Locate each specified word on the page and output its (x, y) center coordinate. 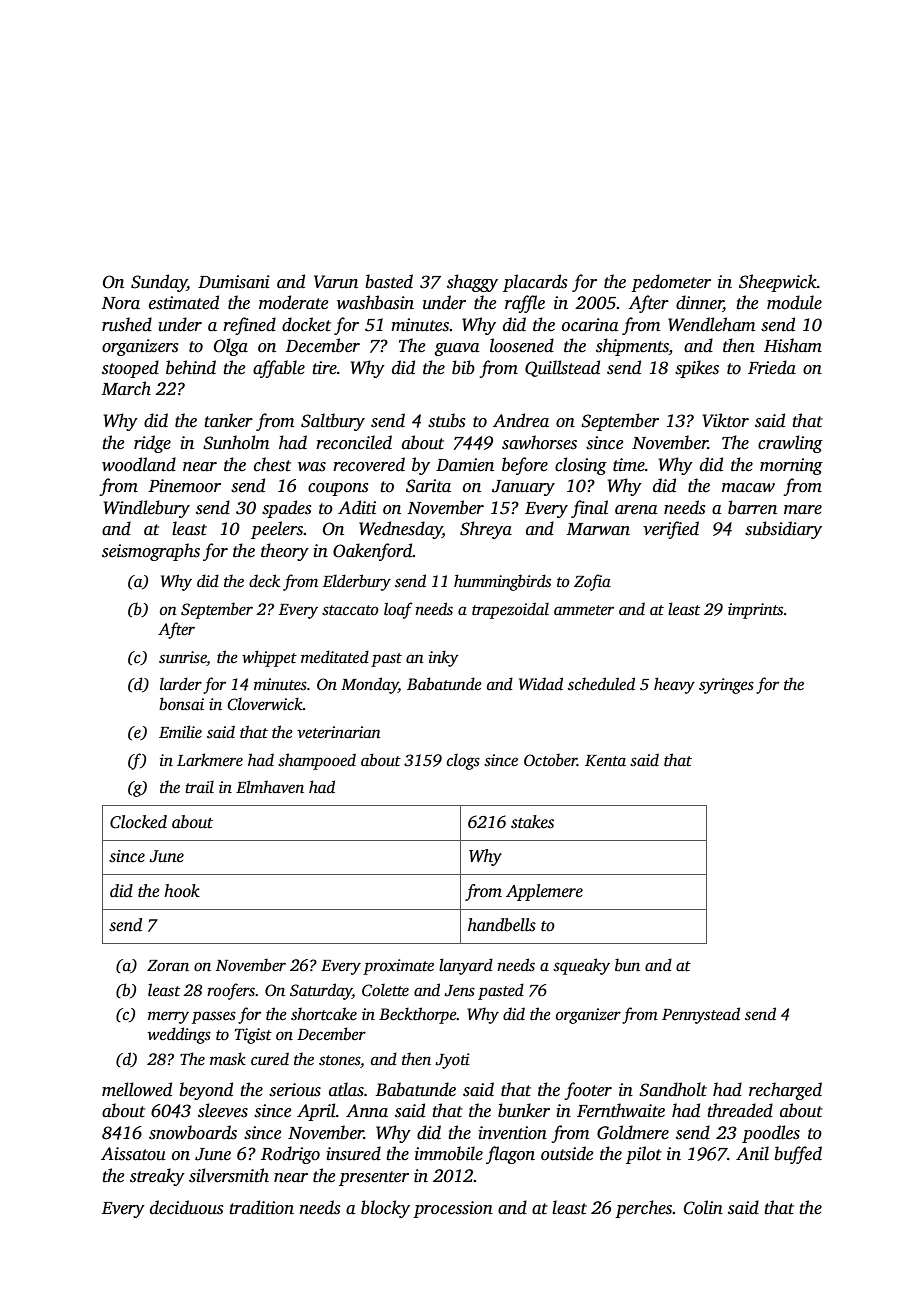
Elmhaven (270, 786)
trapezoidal (510, 610)
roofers (231, 991)
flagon (510, 1155)
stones (339, 1060)
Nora (120, 303)
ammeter (584, 610)
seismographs (151, 552)
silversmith (229, 1175)
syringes (726, 686)
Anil (752, 1153)
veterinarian (339, 732)
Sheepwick (778, 283)
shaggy (472, 283)
